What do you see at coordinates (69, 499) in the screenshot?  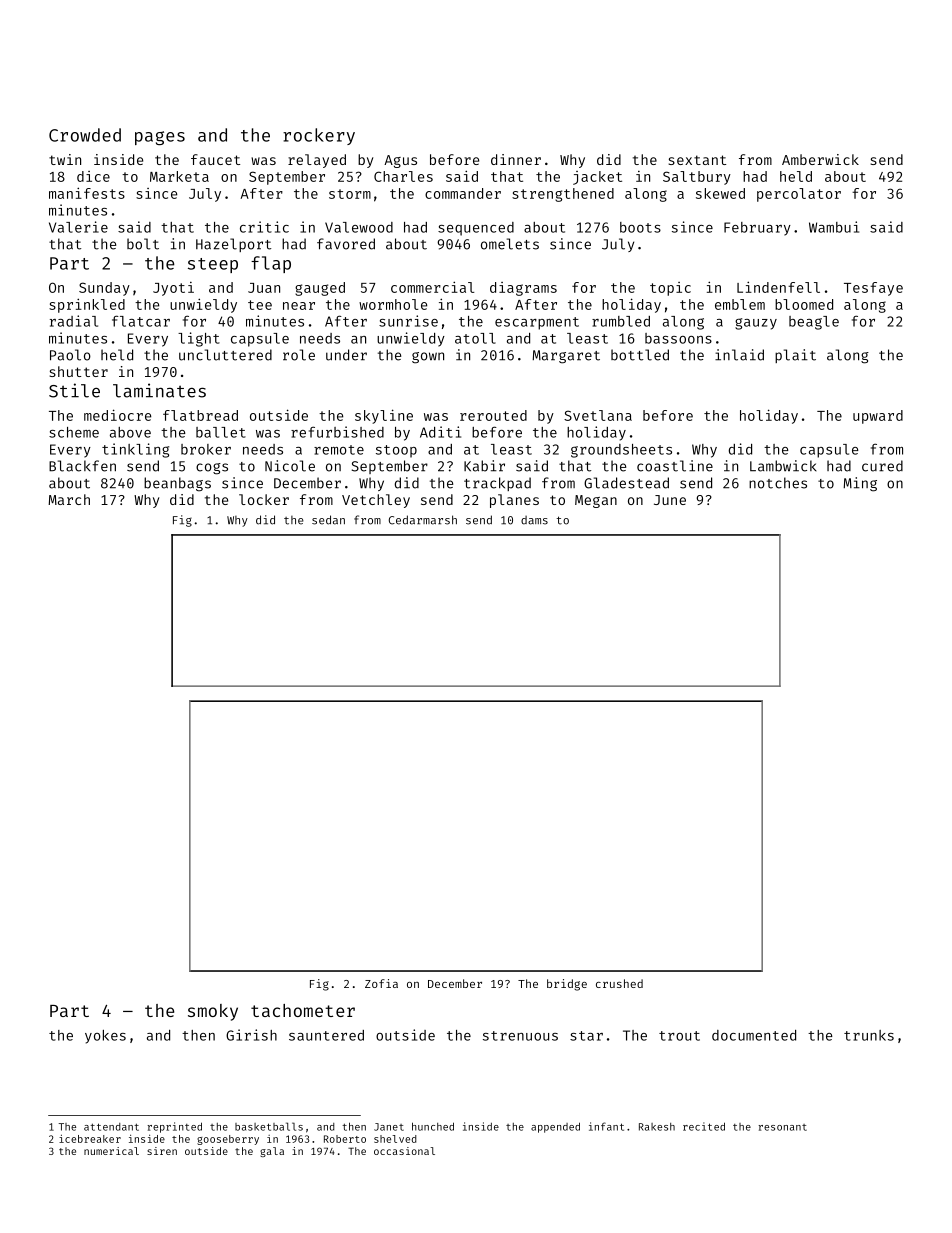 I see `March` at bounding box center [69, 499].
